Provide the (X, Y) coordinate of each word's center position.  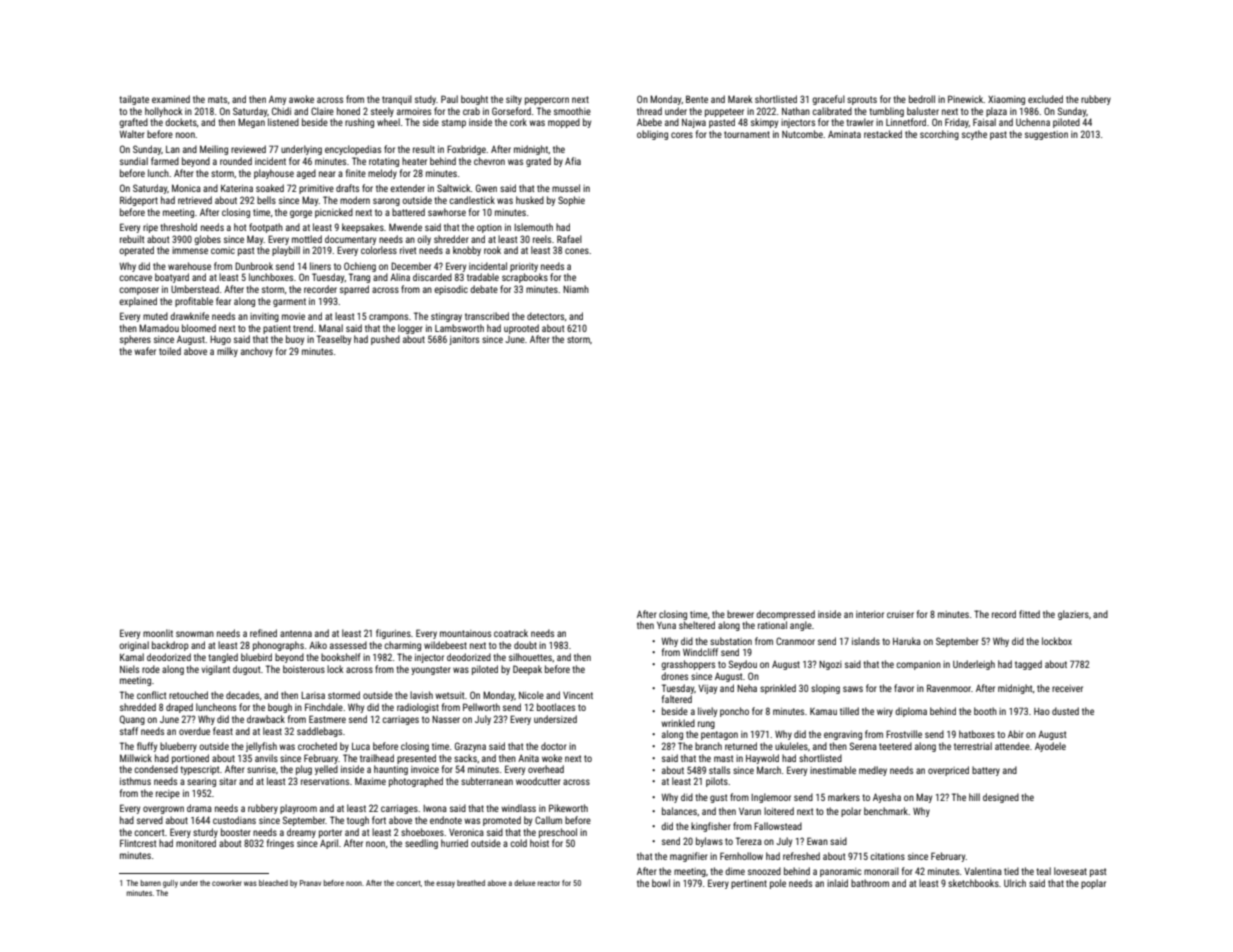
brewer (740, 614)
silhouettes (530, 657)
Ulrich (1015, 883)
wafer (145, 351)
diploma (911, 712)
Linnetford (906, 122)
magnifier (689, 857)
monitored (196, 843)
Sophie (571, 201)
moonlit (158, 633)
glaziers (1073, 615)
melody (382, 174)
